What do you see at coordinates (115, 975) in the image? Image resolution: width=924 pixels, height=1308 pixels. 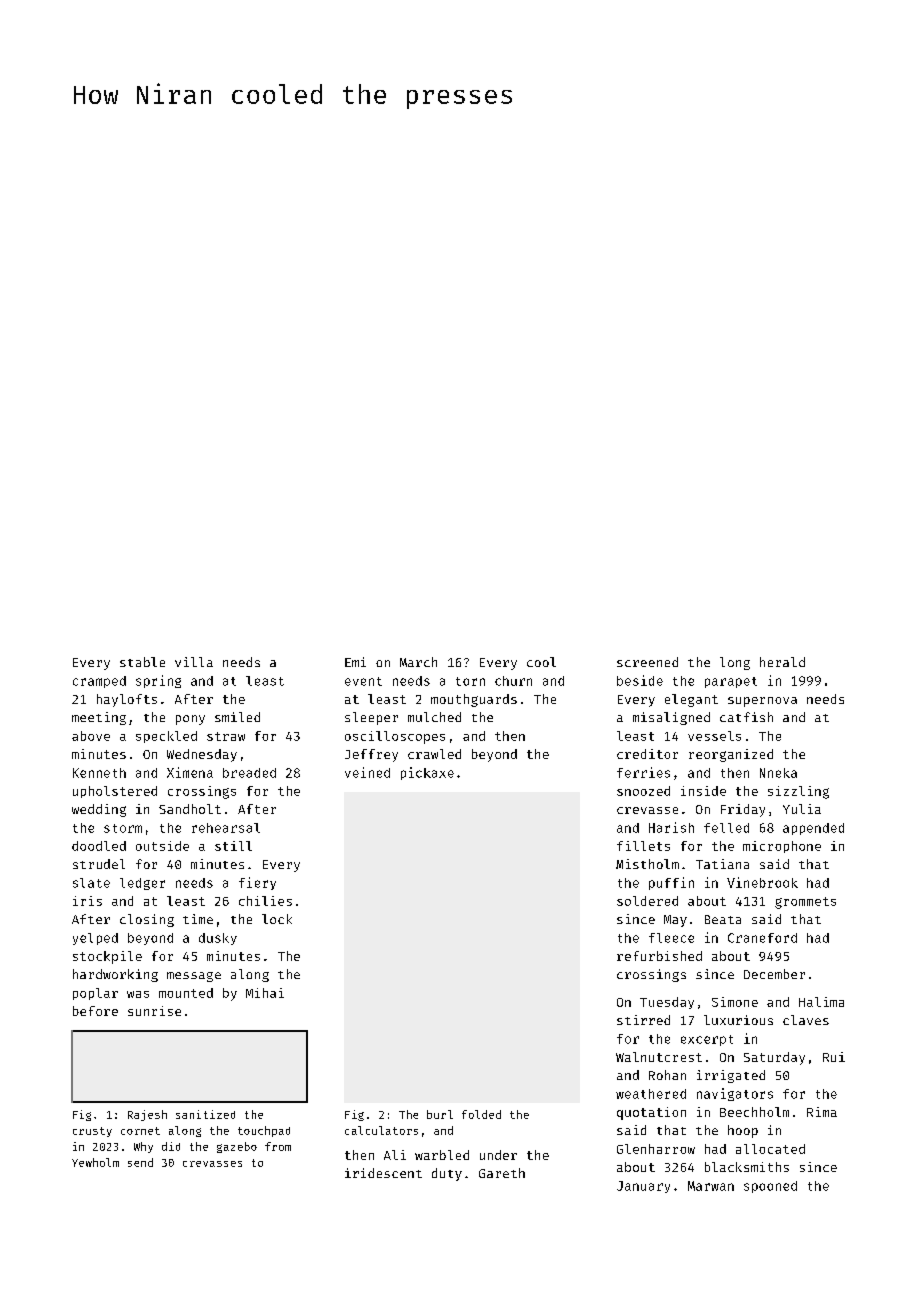 I see `hardworking` at bounding box center [115, 975].
